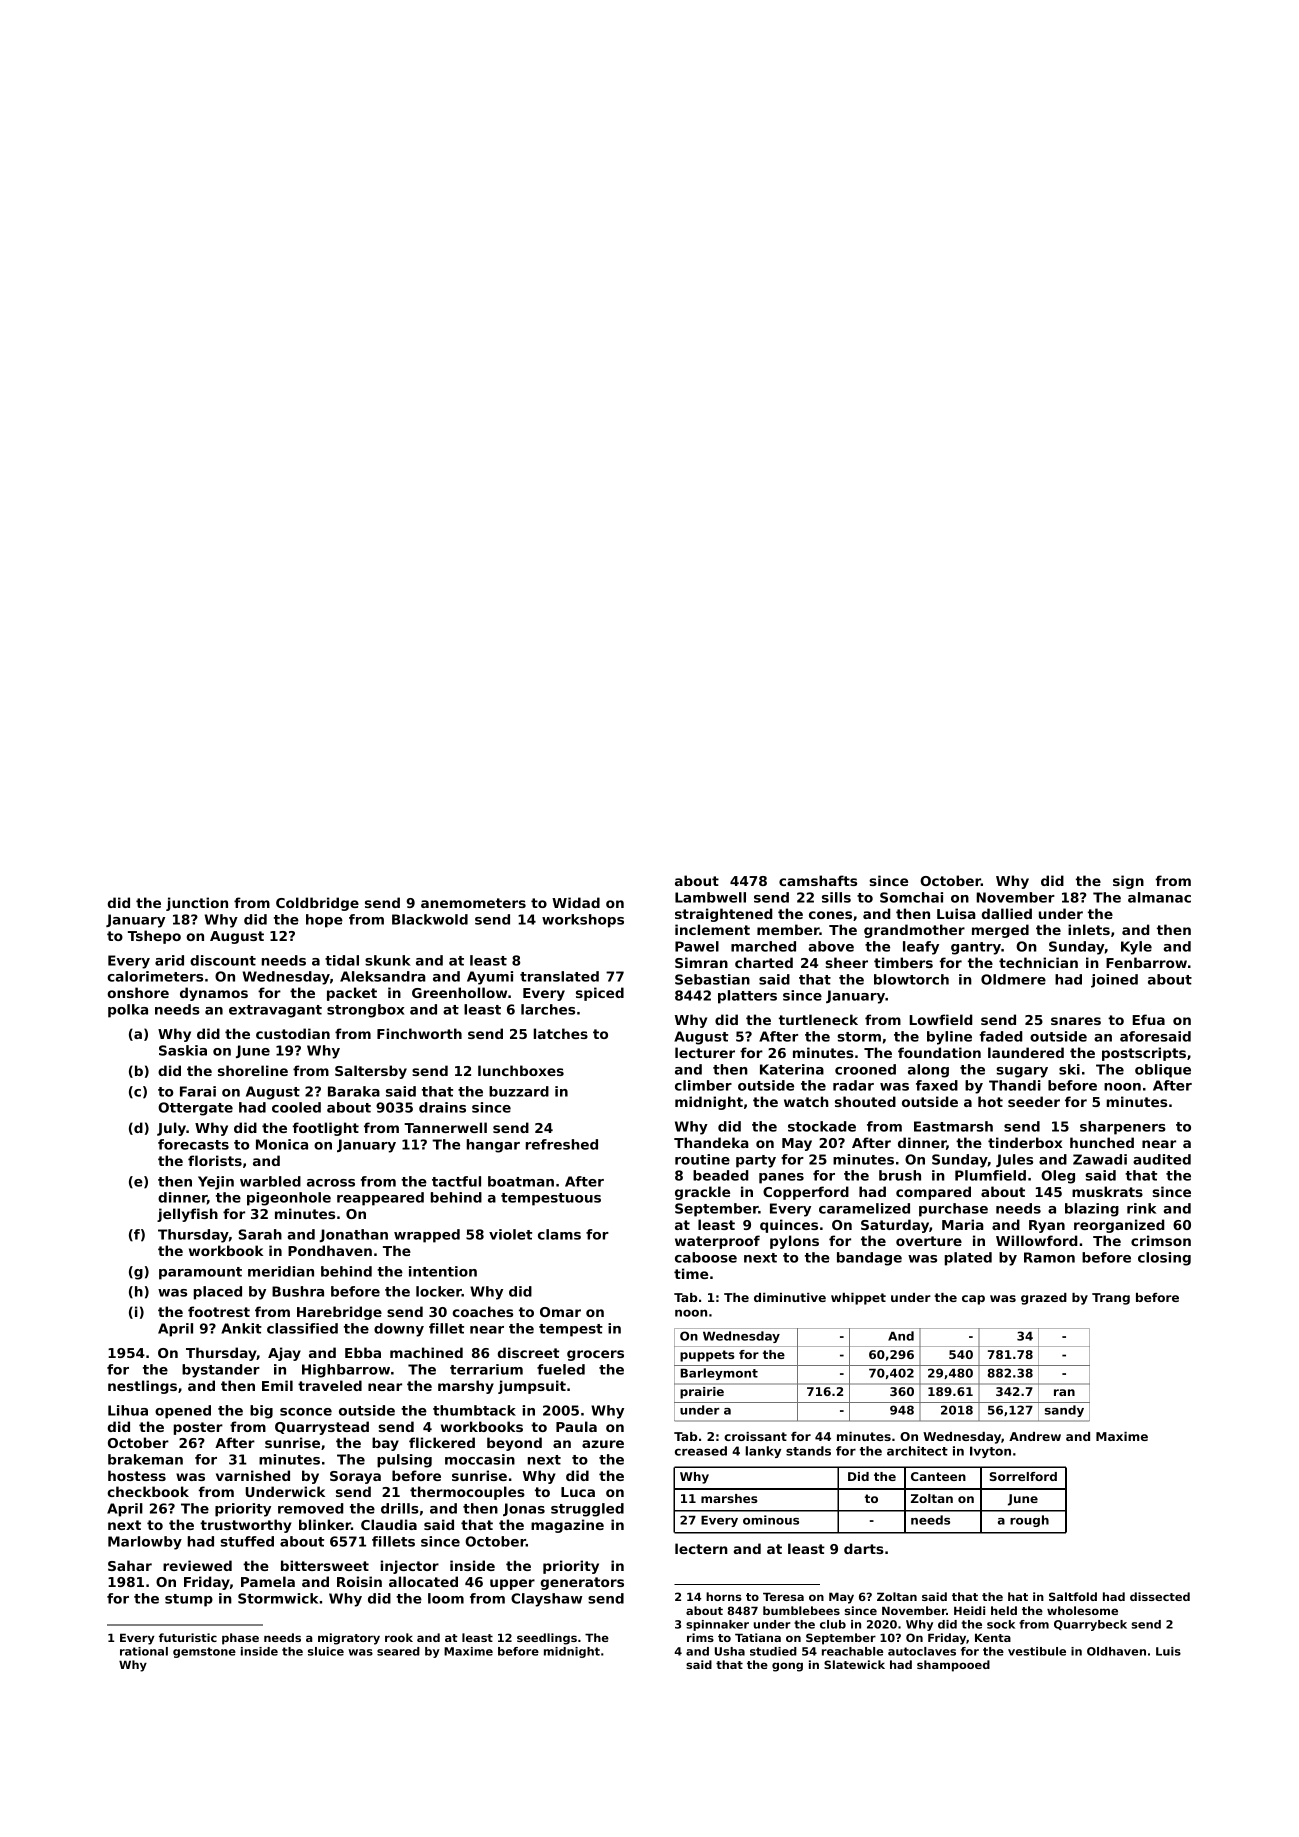 The image size is (1299, 1837). Describe the element at coordinates (1023, 1476) in the screenshot. I see `Sorrelford` at that location.
